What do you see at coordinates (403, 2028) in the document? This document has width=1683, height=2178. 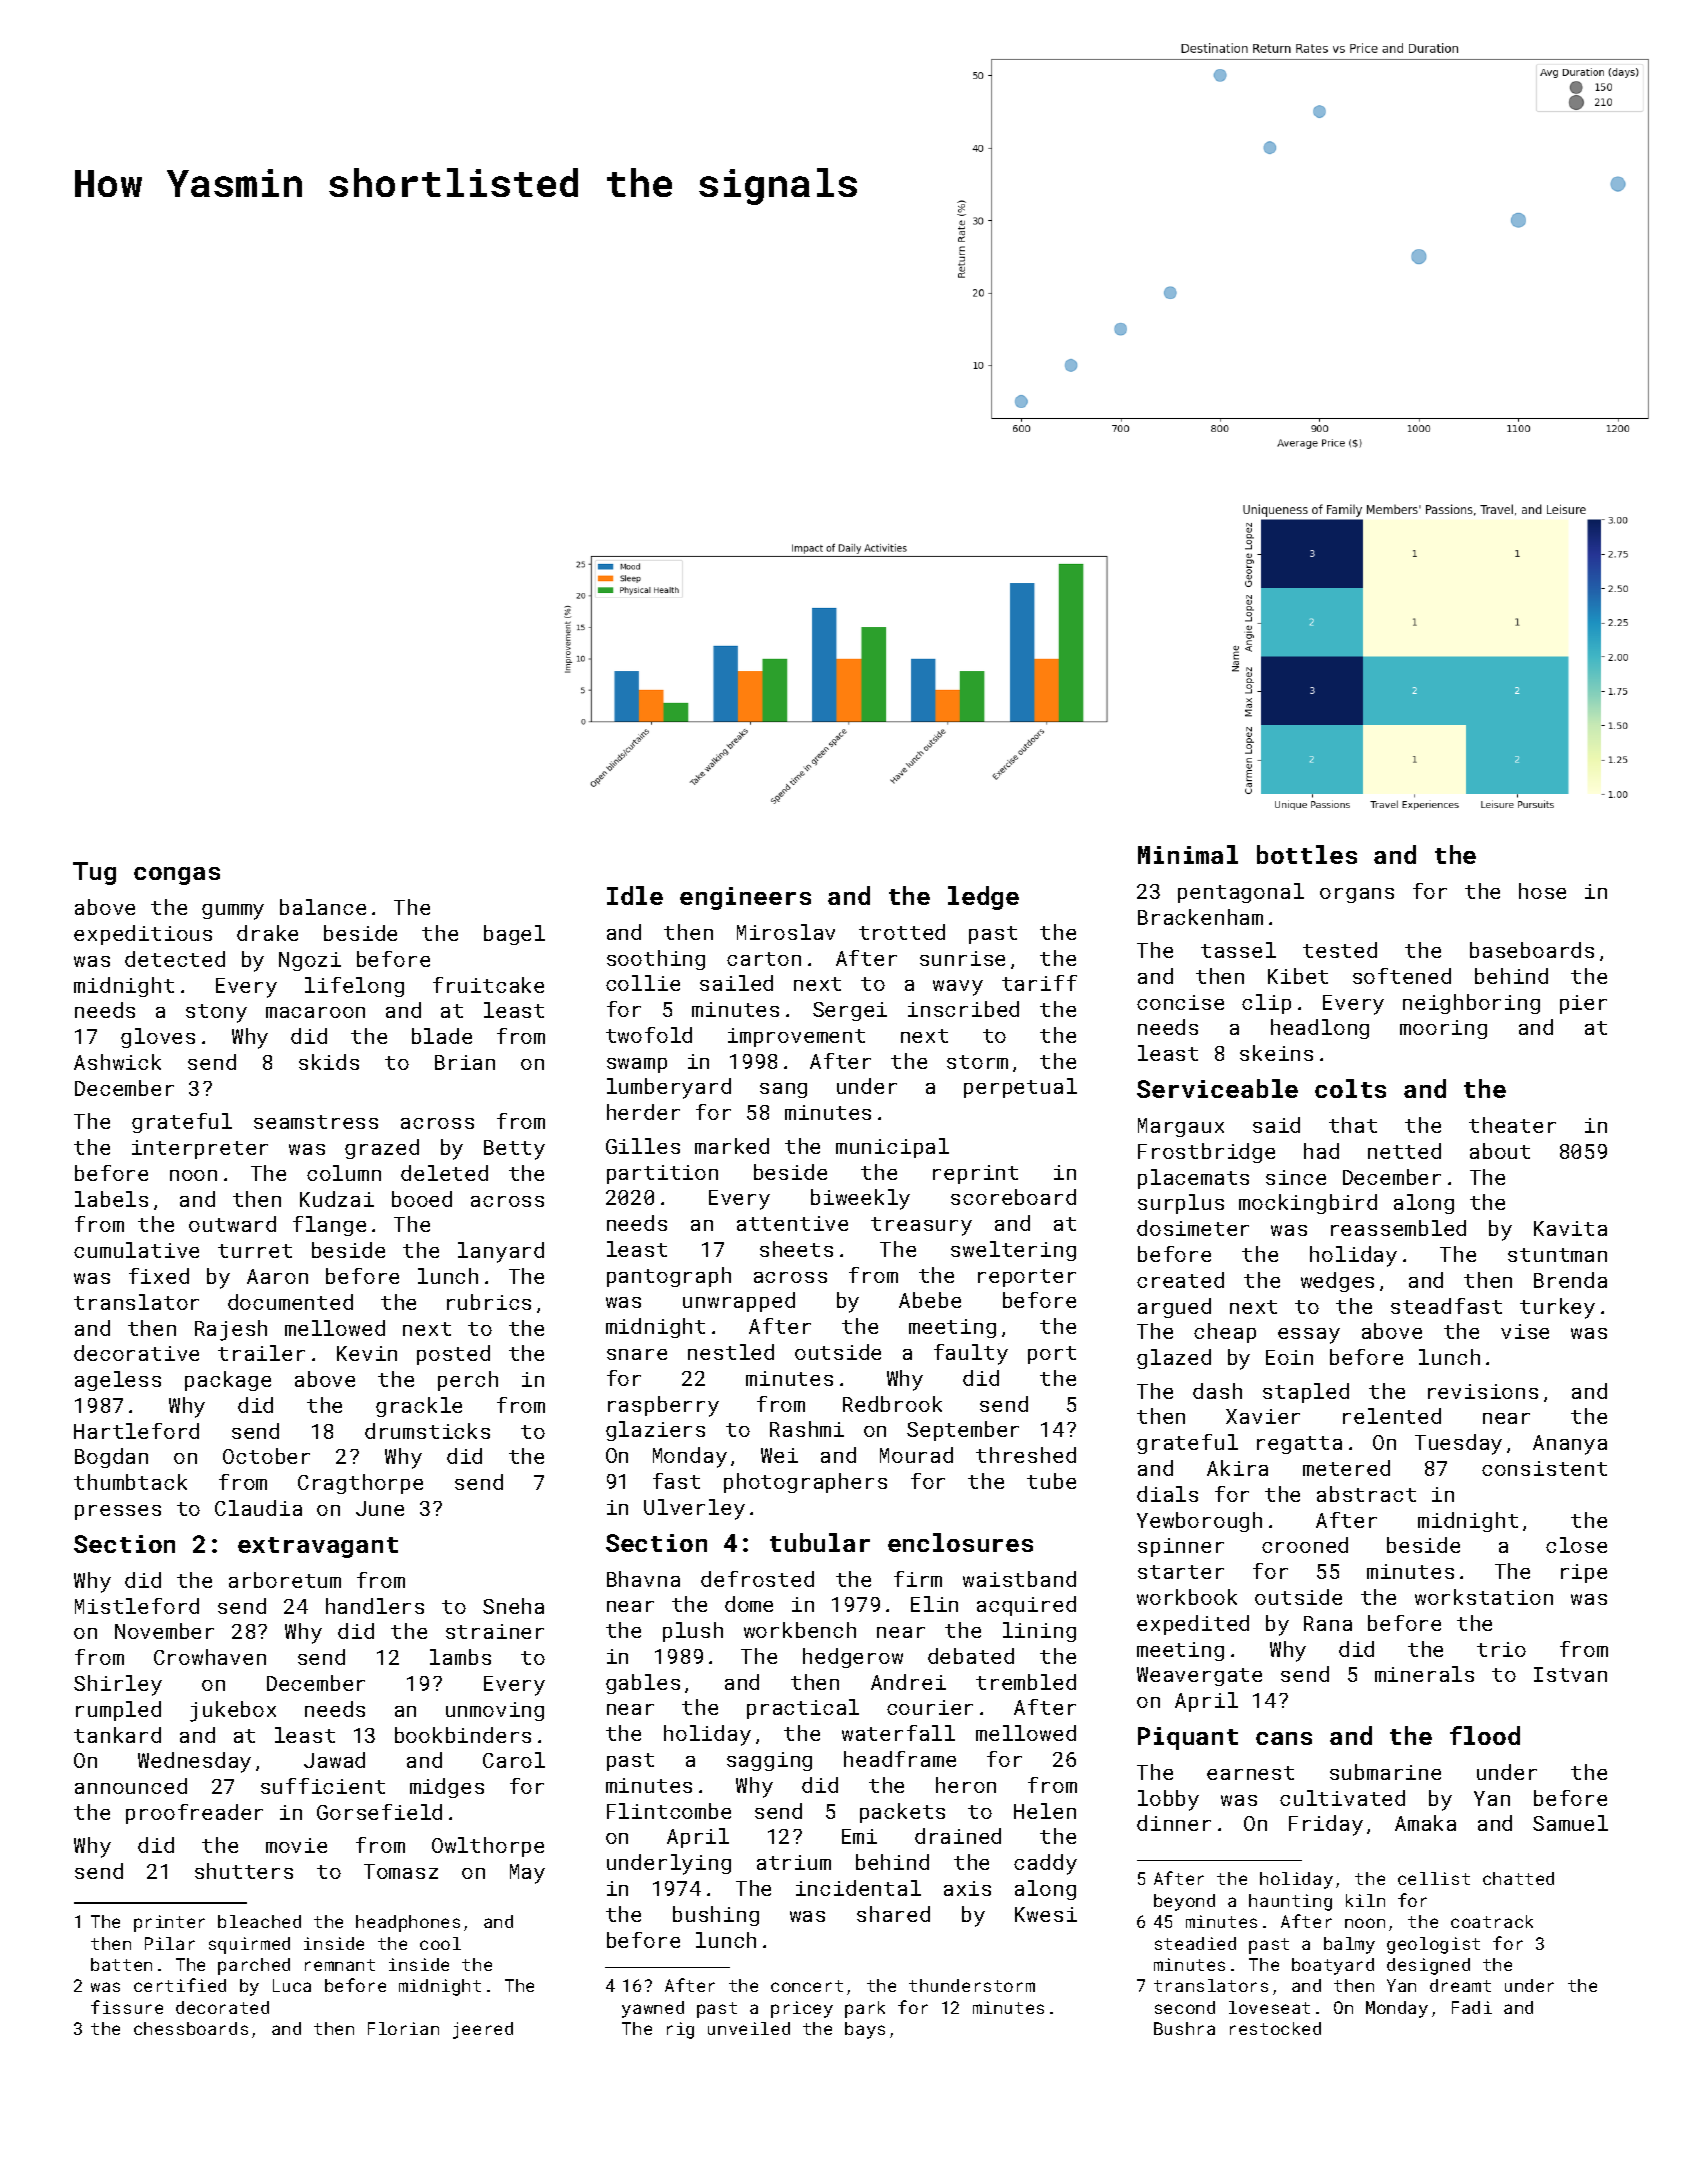 I see `Florian` at bounding box center [403, 2028].
